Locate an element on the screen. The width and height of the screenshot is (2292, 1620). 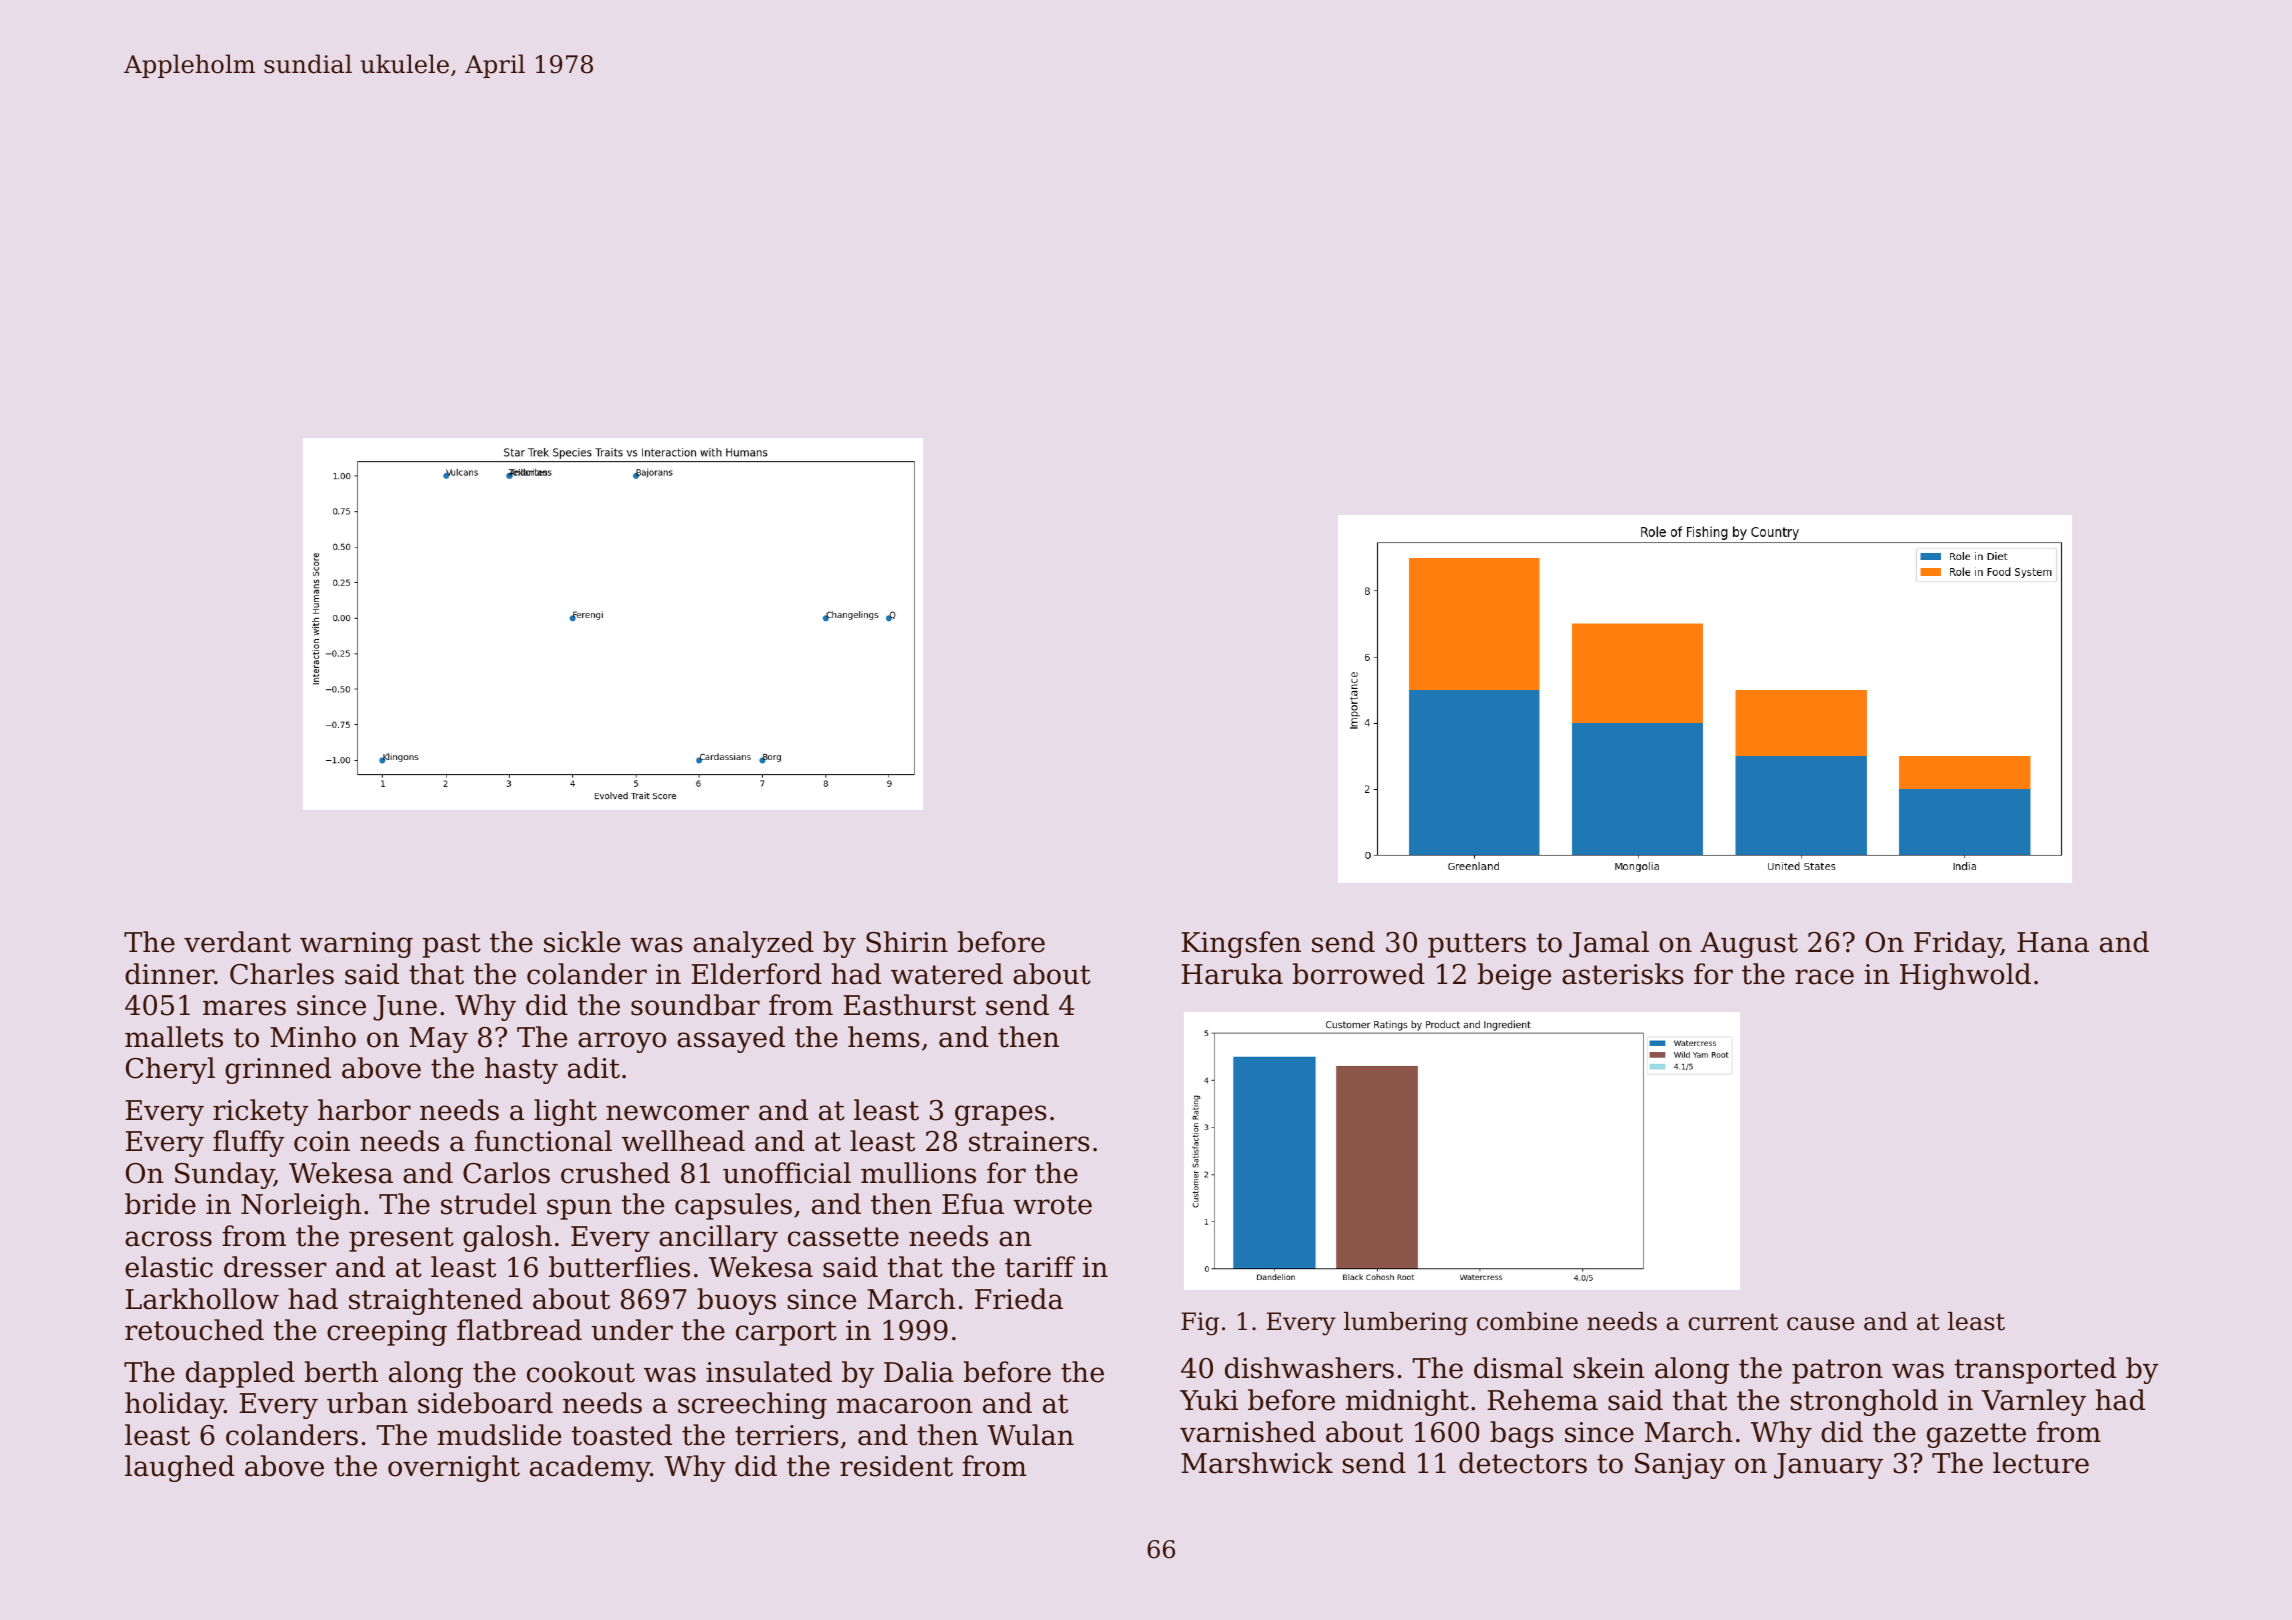
soundbar is located at coordinates (695, 1005).
